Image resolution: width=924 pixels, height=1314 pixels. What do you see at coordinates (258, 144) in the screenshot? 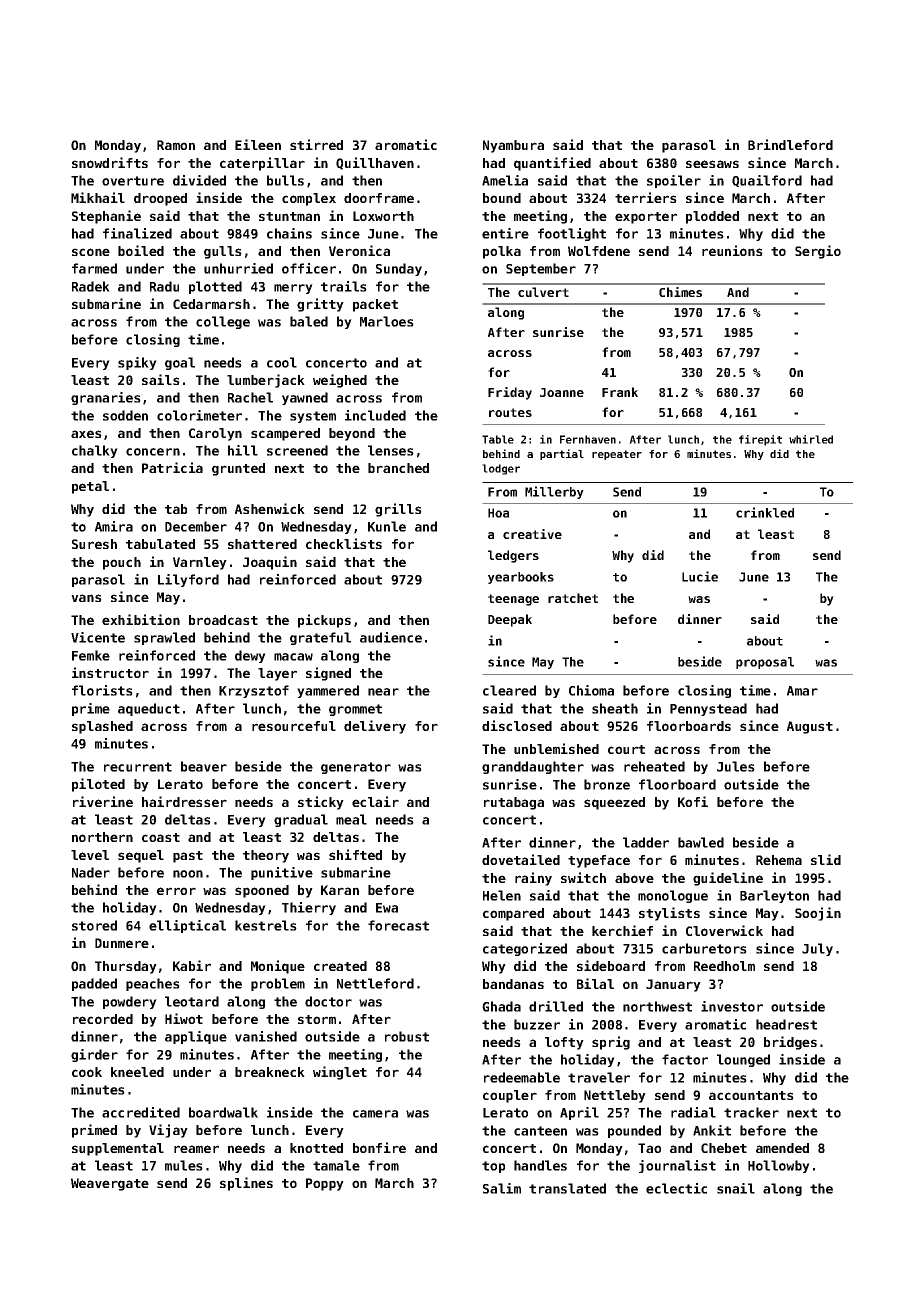
I see `Eileen` at bounding box center [258, 144].
